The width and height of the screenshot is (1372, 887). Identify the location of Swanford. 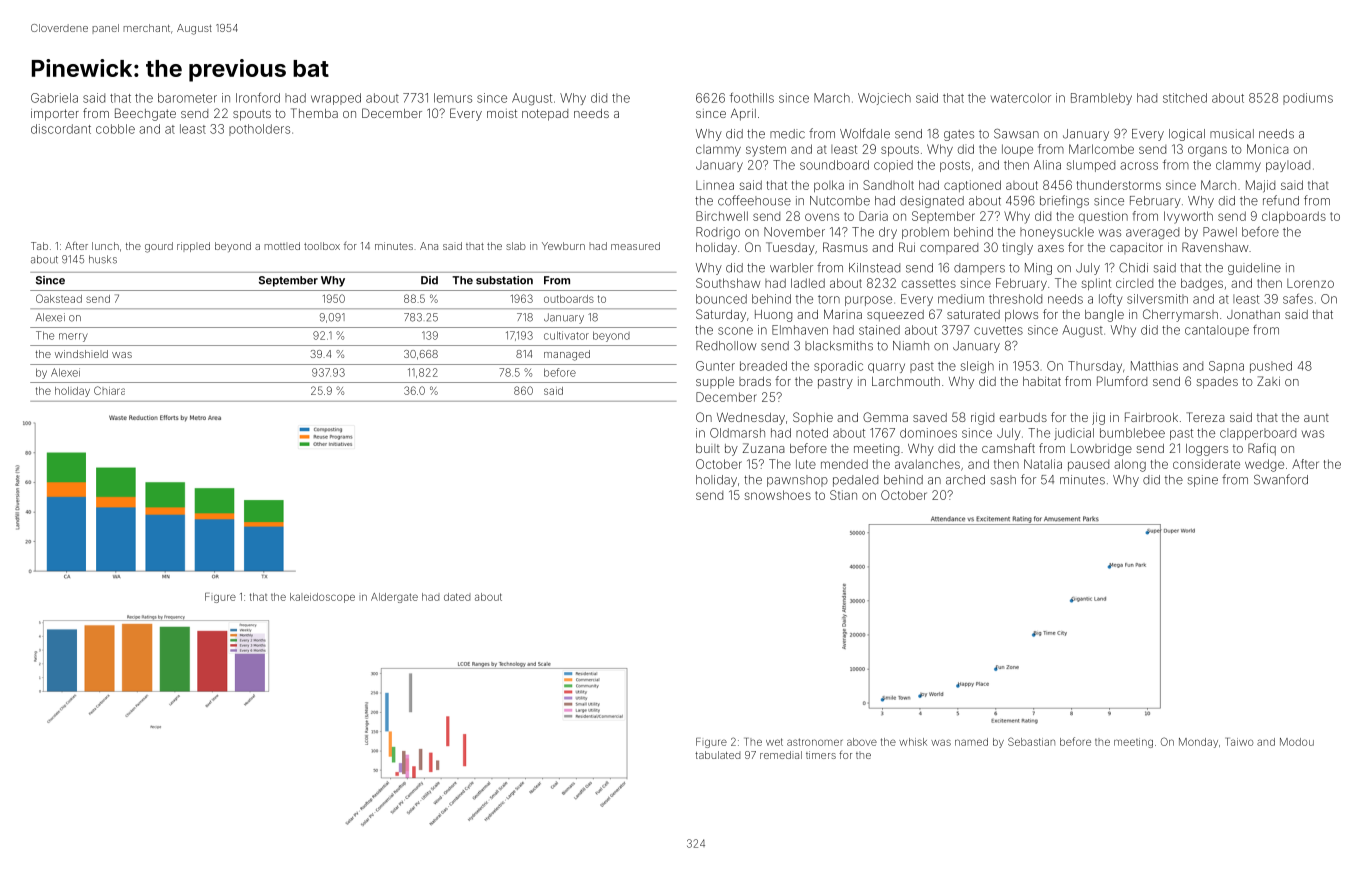
(1281, 479).
